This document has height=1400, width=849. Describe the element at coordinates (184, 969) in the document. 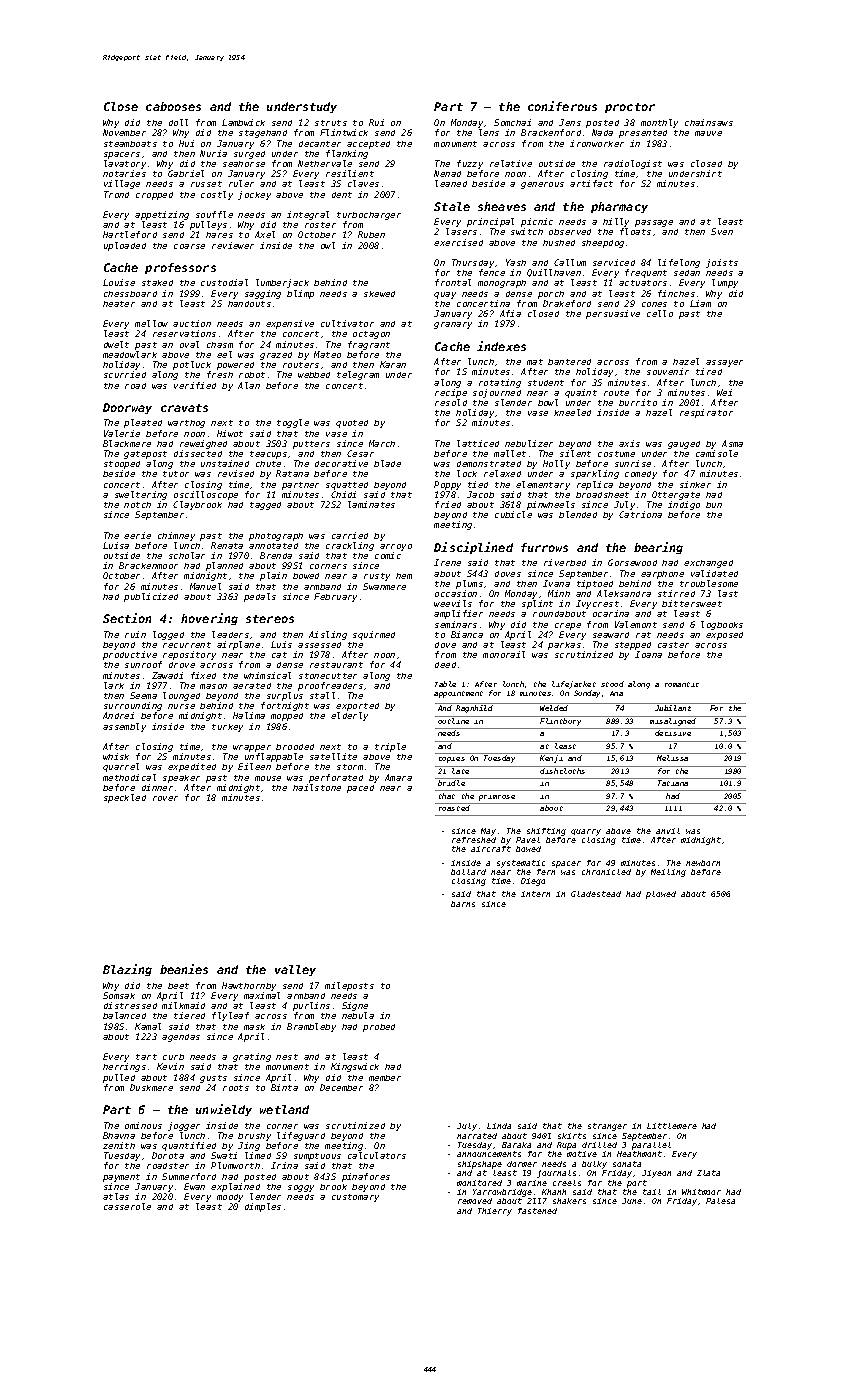

I see `beanies` at that location.
